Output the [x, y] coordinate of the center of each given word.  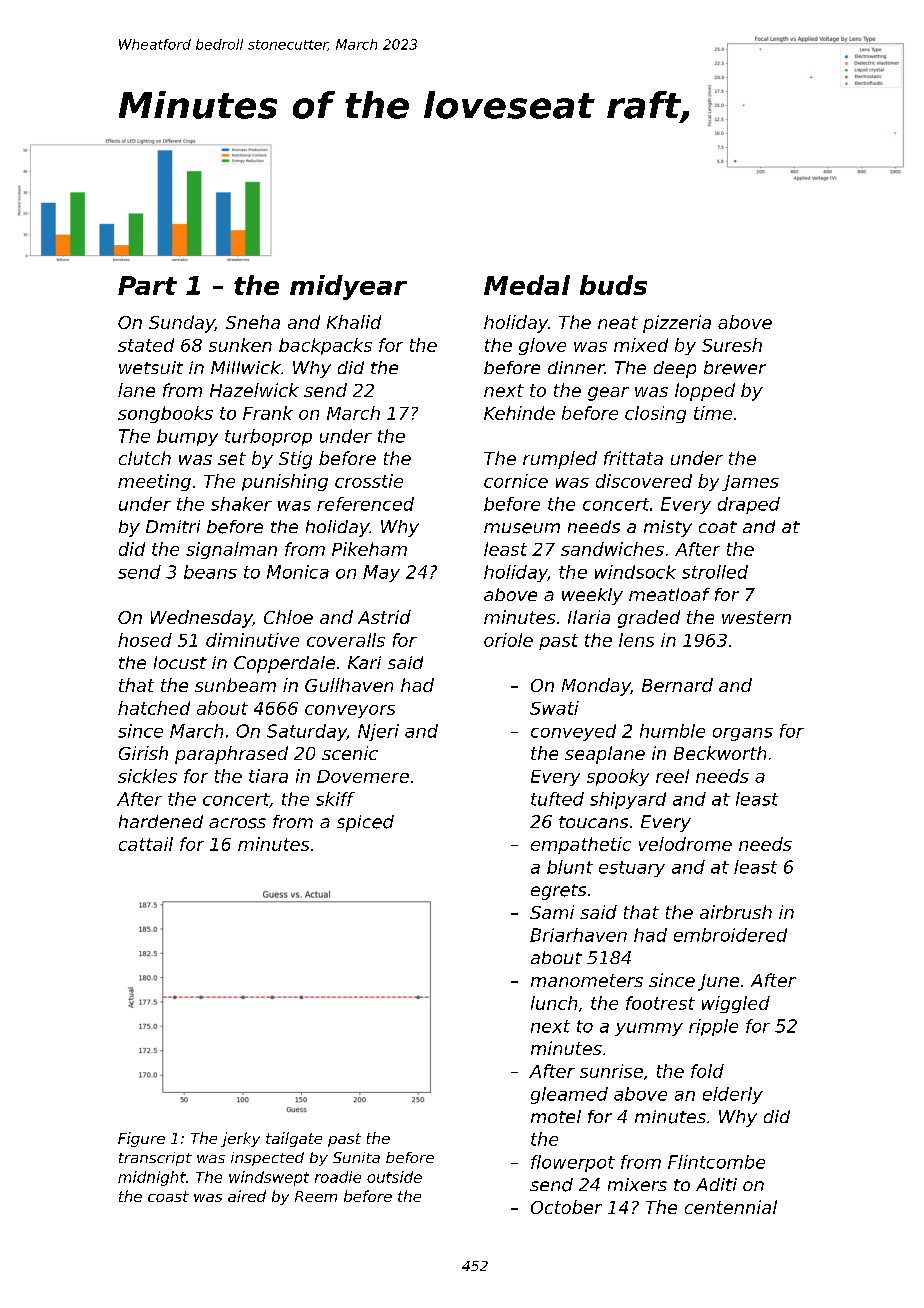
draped [749, 505]
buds [613, 285]
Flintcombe [716, 1162]
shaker [241, 504]
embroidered [730, 935]
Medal [527, 285]
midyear [348, 287]
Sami [552, 912]
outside [394, 1177]
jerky [240, 1139]
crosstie [369, 481]
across [237, 823]
